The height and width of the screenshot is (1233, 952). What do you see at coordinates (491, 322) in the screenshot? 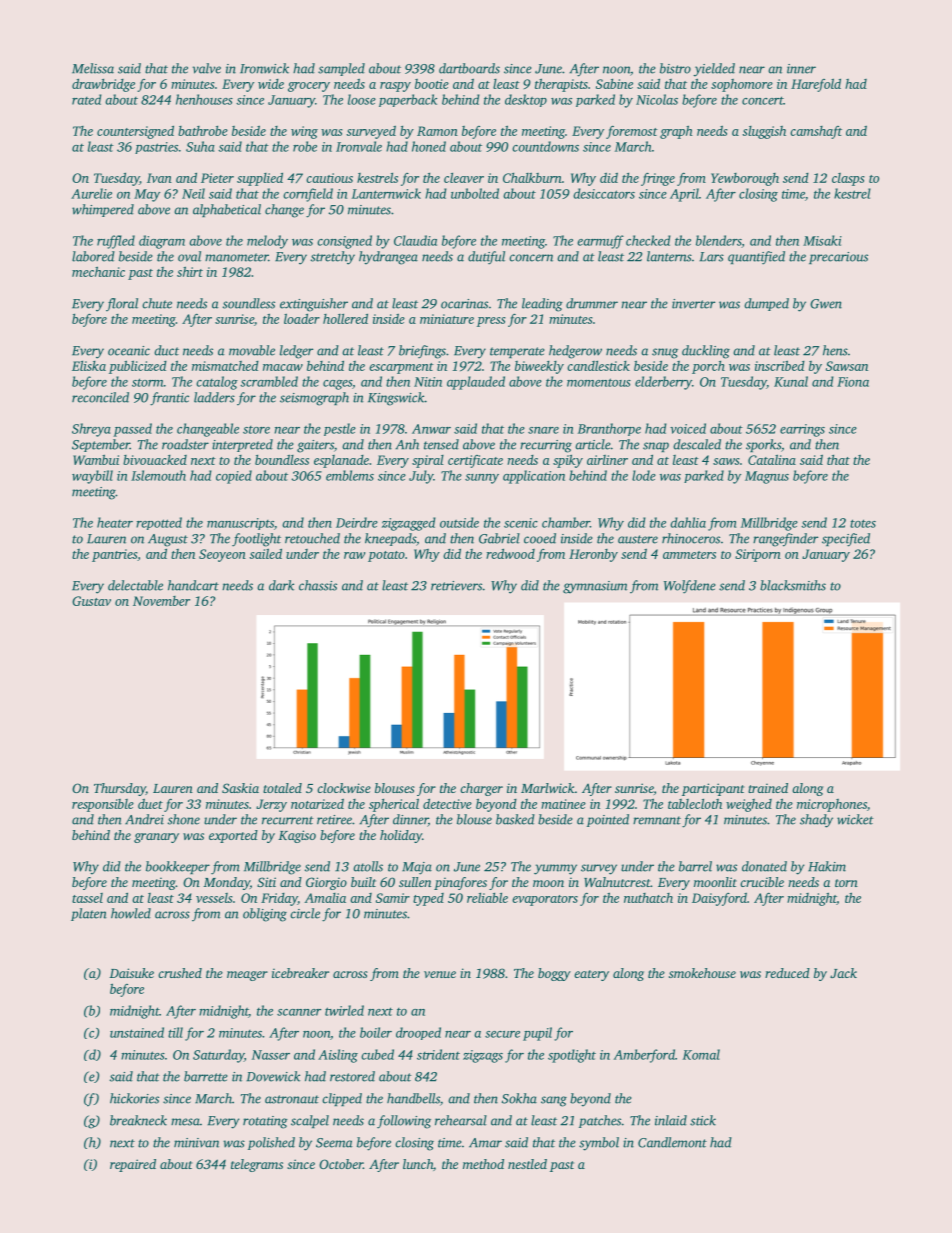
I see `press` at bounding box center [491, 322].
